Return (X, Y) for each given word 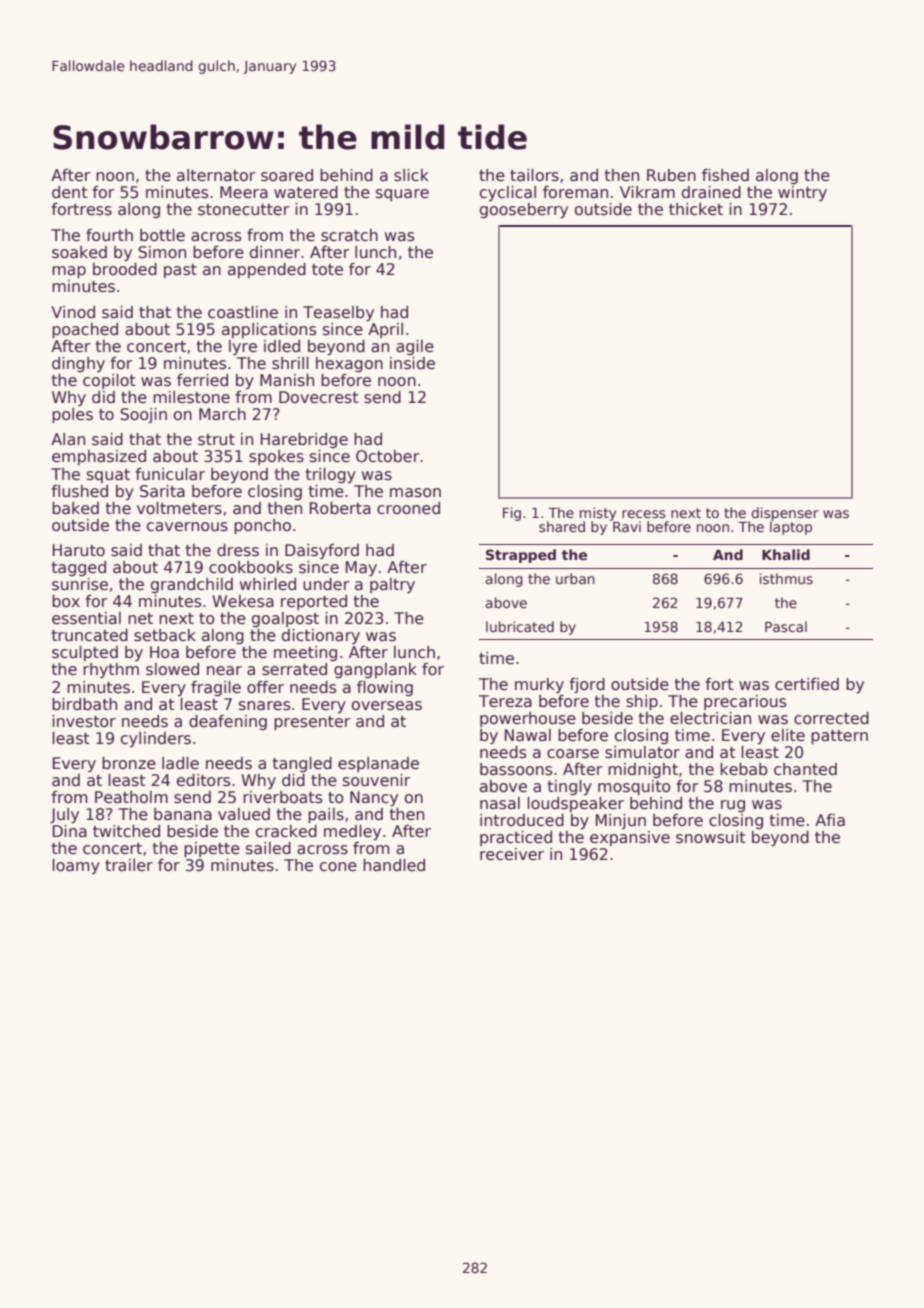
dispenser (785, 514)
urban (575, 578)
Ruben (671, 175)
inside (412, 363)
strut (216, 440)
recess (643, 514)
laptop (791, 528)
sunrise (80, 584)
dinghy (78, 364)
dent (70, 192)
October (388, 456)
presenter (312, 723)
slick (411, 175)
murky (539, 685)
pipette (212, 849)
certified (807, 684)
